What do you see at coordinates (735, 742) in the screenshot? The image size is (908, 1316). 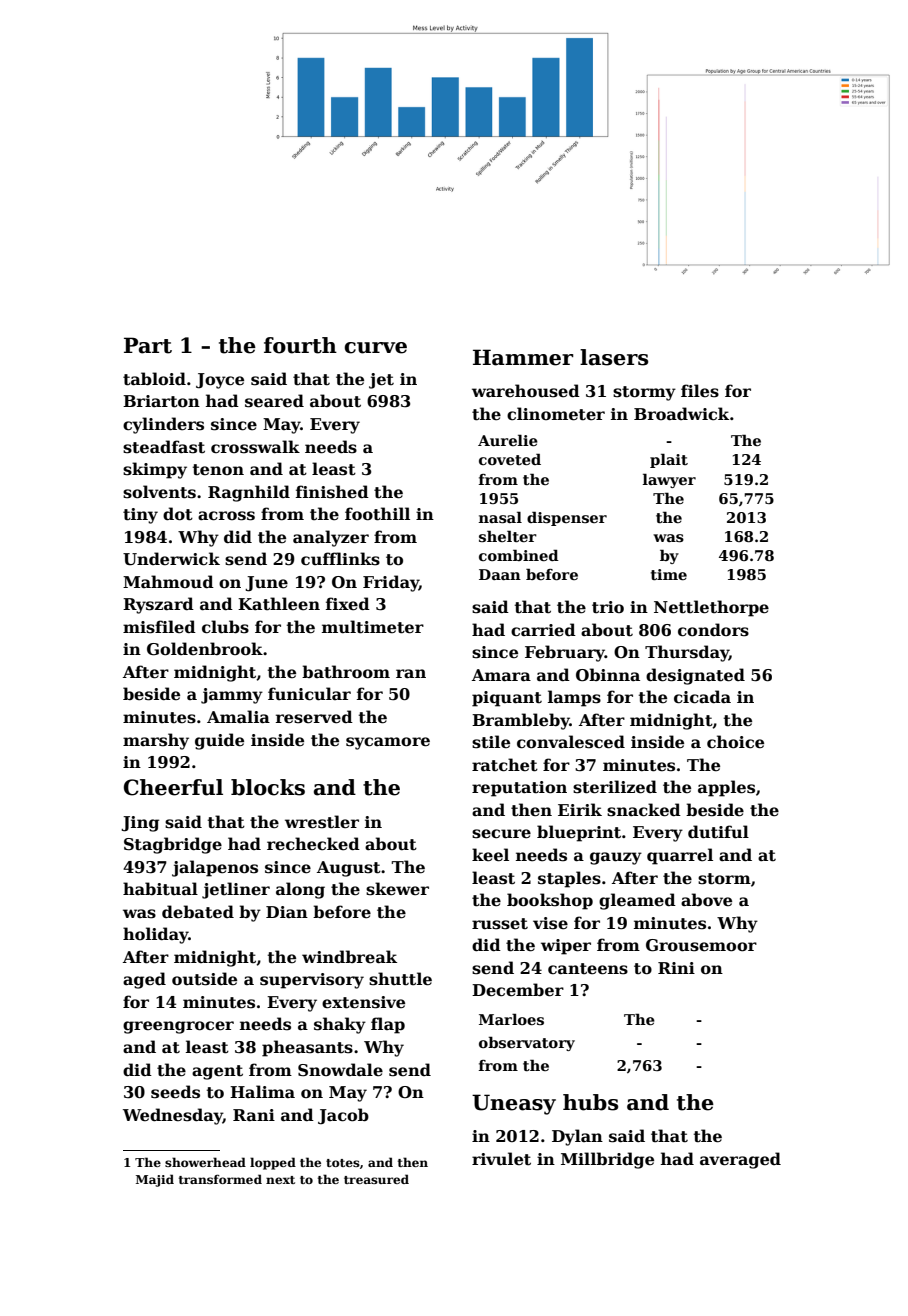 I see `choice` at bounding box center [735, 742].
